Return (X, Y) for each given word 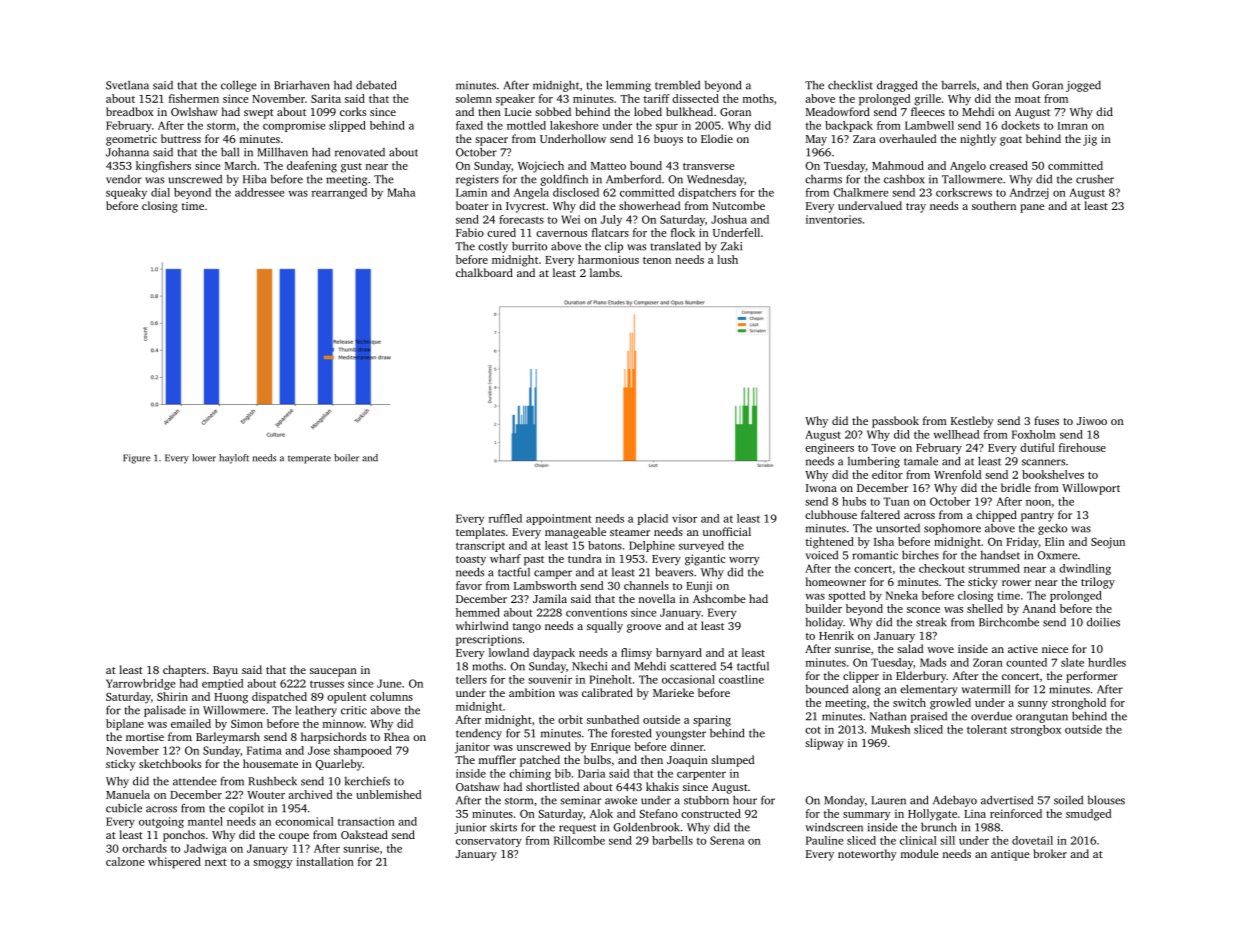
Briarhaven (302, 85)
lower (204, 458)
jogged (1083, 86)
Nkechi (589, 666)
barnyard (679, 654)
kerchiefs (367, 781)
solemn (474, 98)
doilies (1103, 622)
